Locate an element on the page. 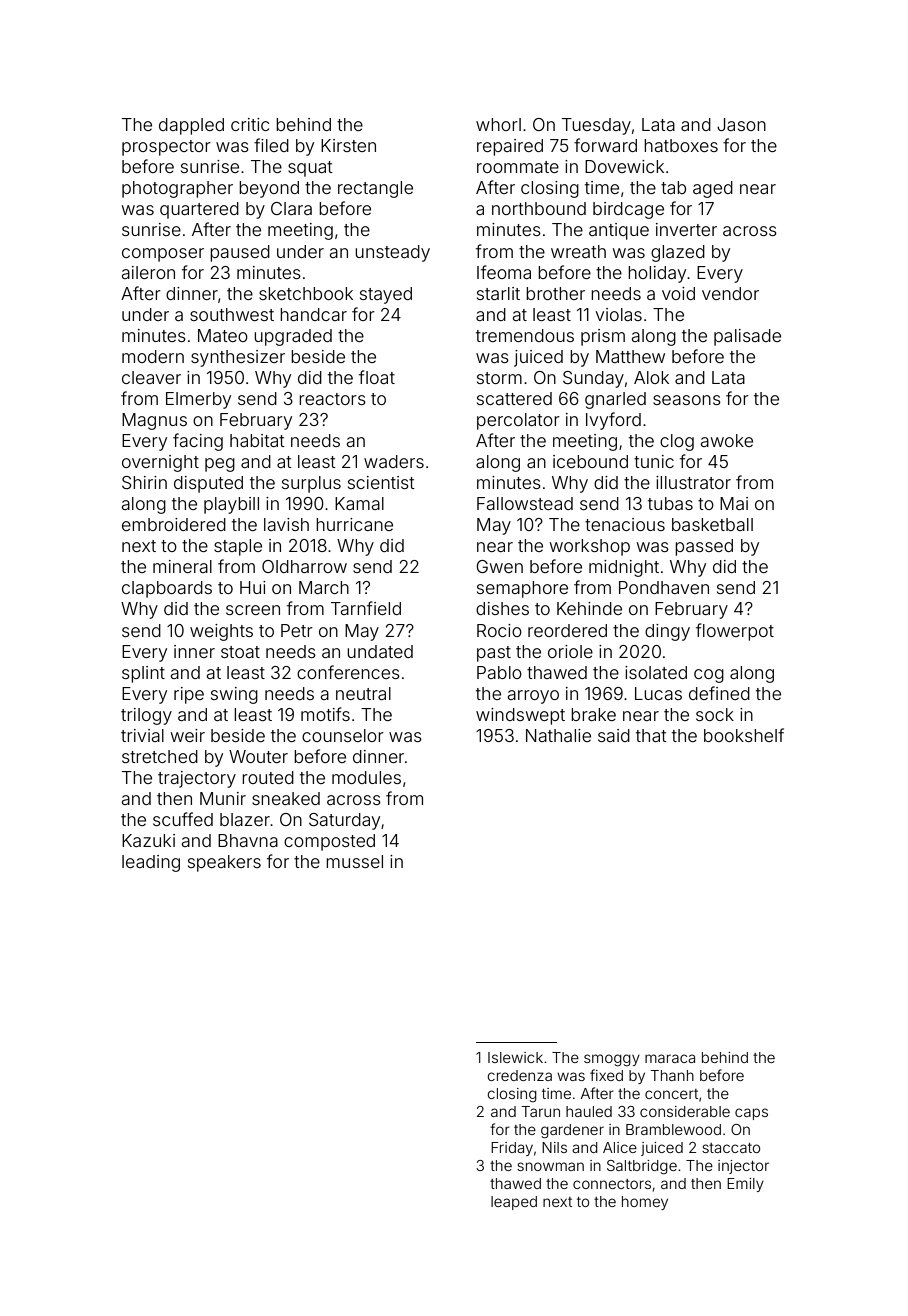 The width and height of the page is (908, 1316). Mai is located at coordinates (734, 503).
